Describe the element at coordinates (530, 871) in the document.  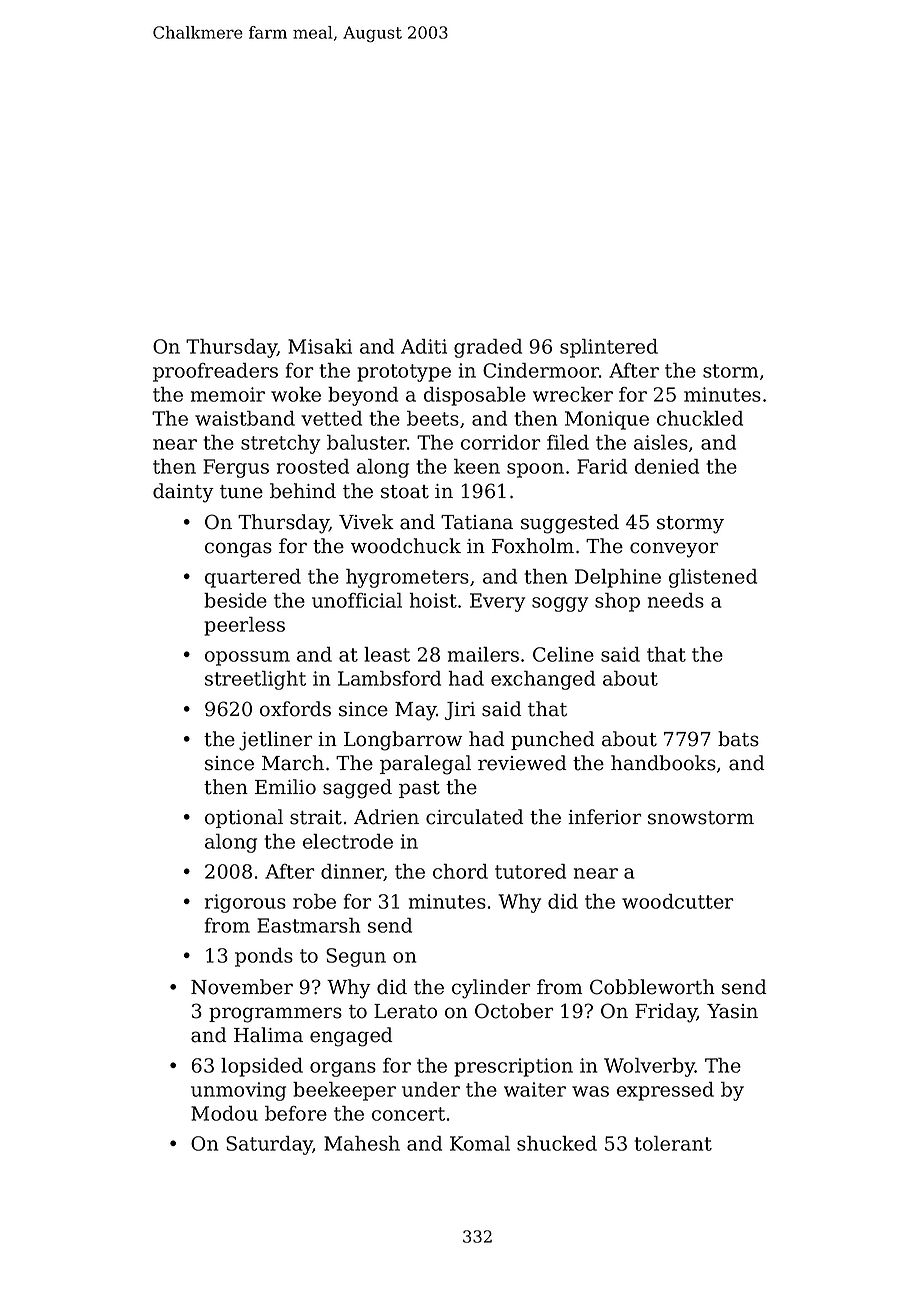
I see `tutored` at that location.
